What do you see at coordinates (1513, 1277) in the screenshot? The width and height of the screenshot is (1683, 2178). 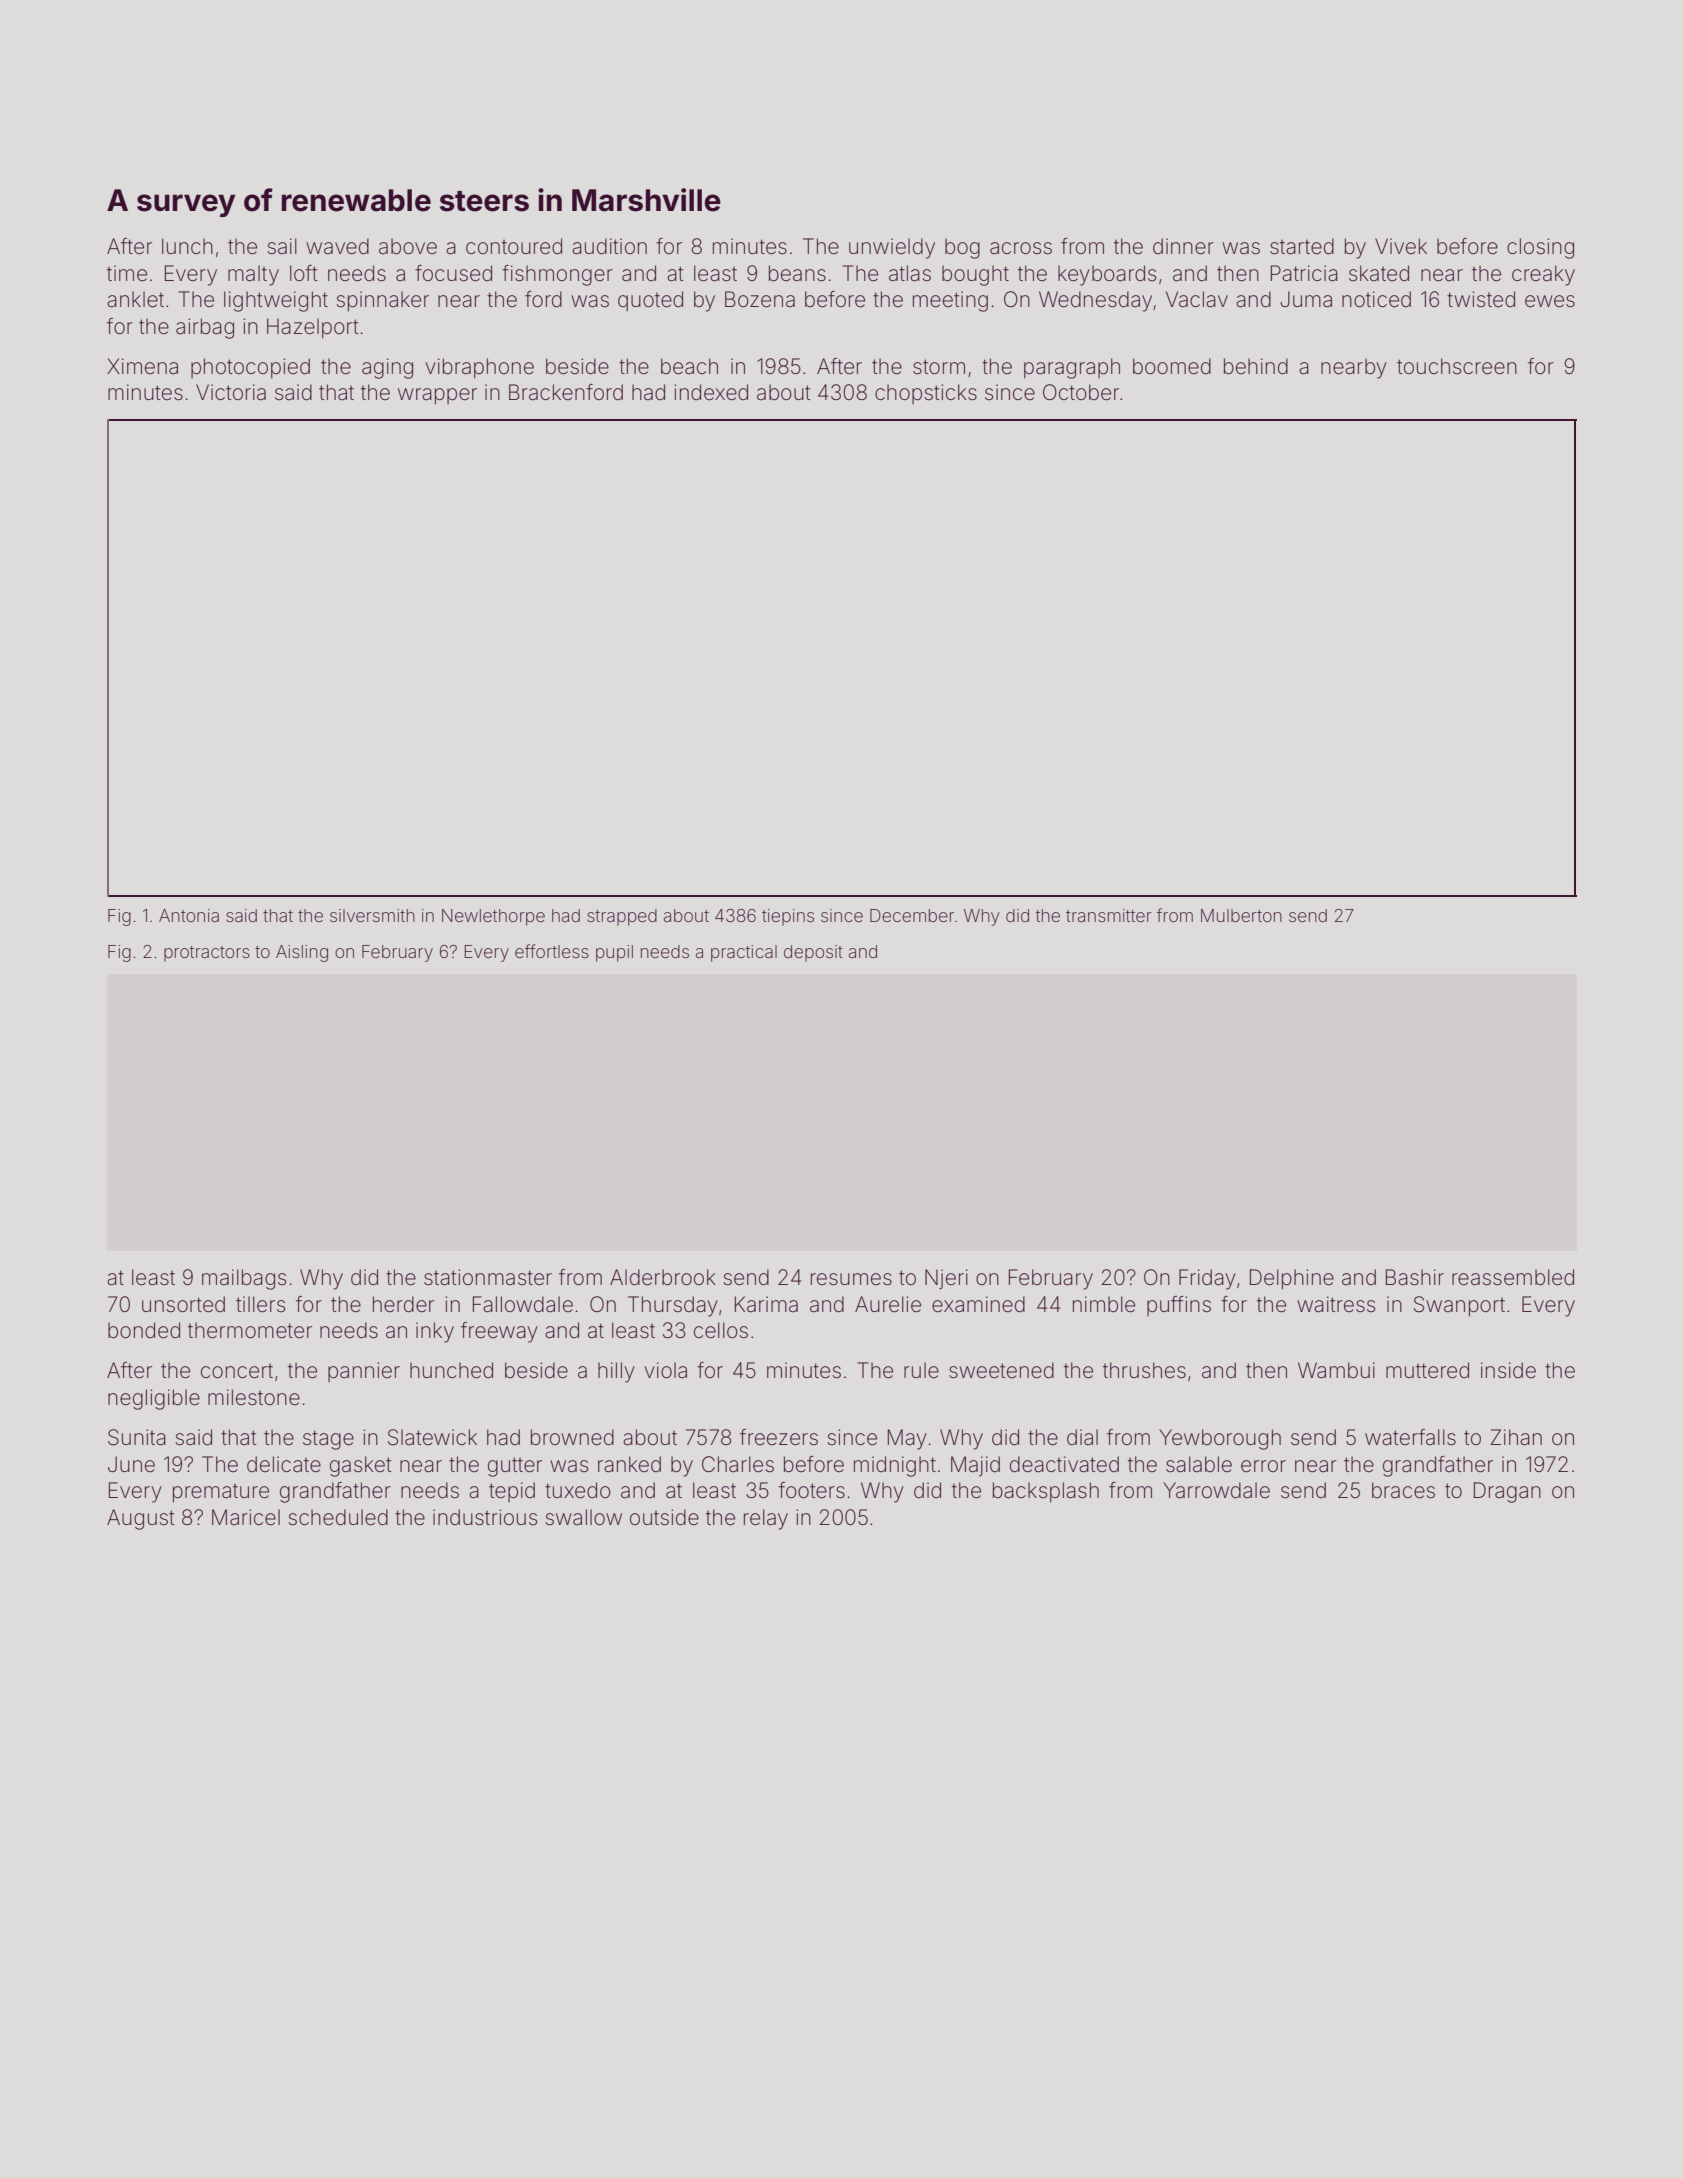 I see `reassembled` at bounding box center [1513, 1277].
